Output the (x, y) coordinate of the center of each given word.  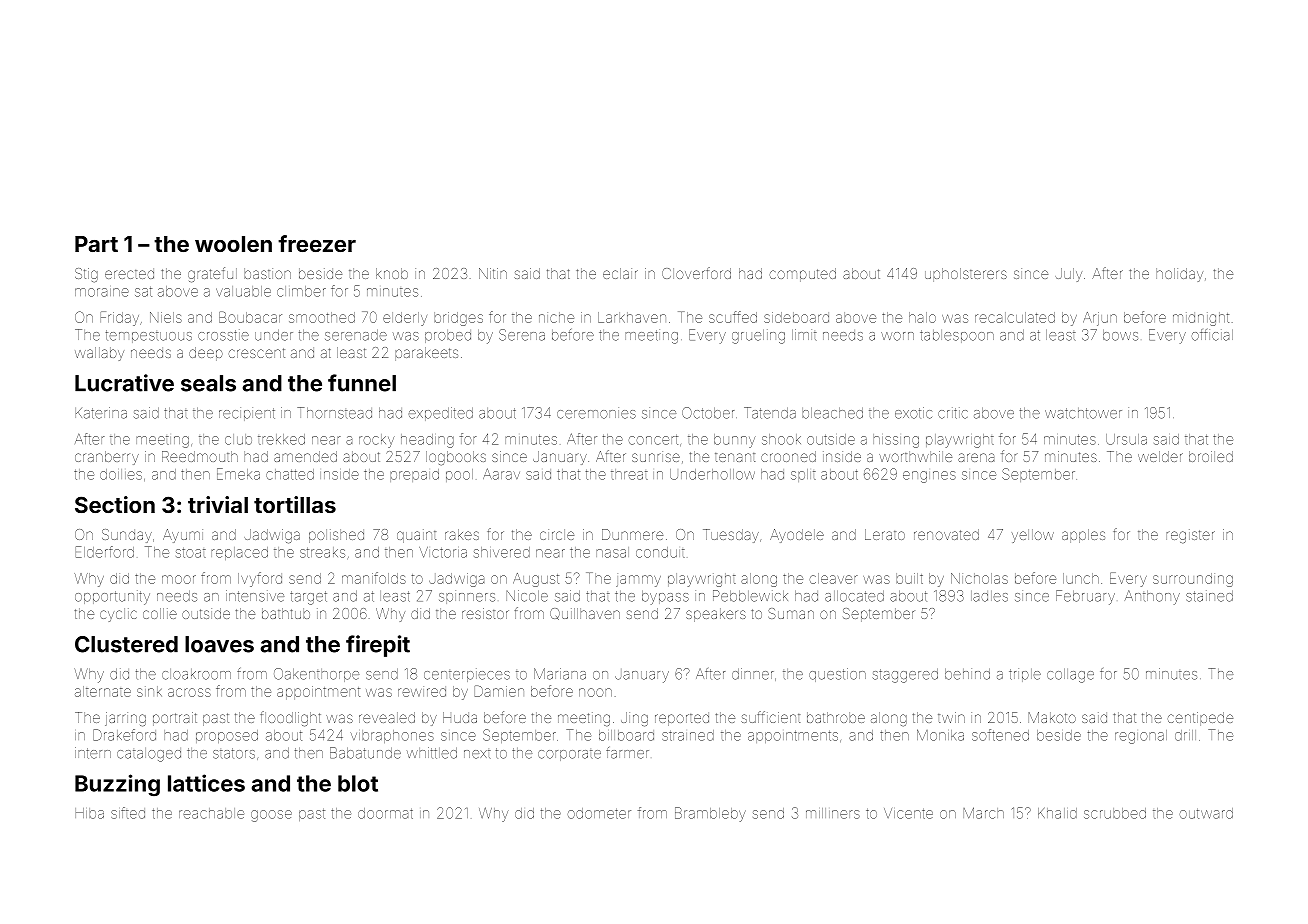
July (1068, 275)
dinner (753, 674)
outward (1206, 813)
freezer (317, 243)
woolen (233, 244)
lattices (206, 783)
